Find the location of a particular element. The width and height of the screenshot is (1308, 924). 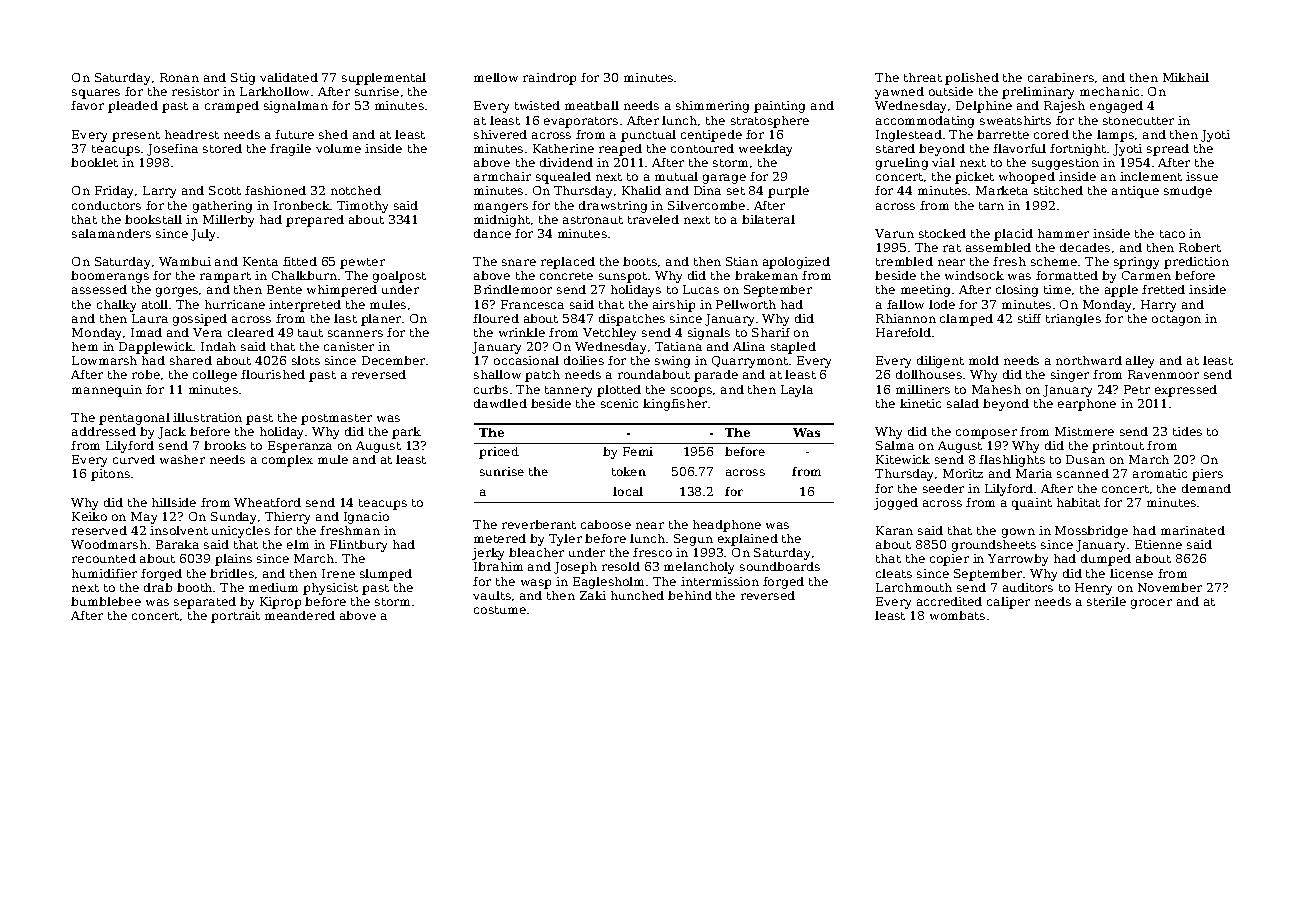

local is located at coordinates (628, 491).
